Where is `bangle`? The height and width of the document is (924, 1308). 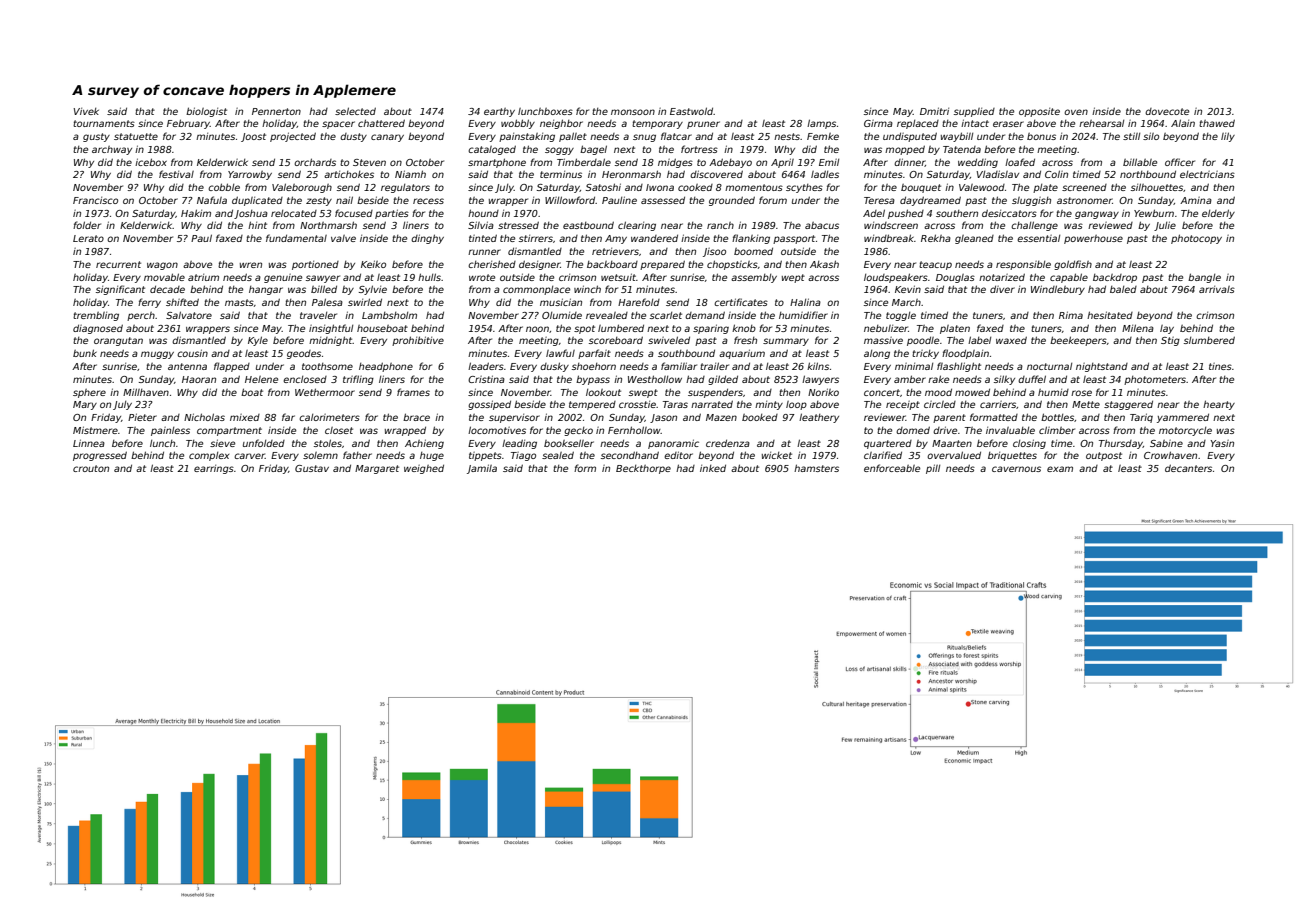
bangle is located at coordinates (1204, 278).
